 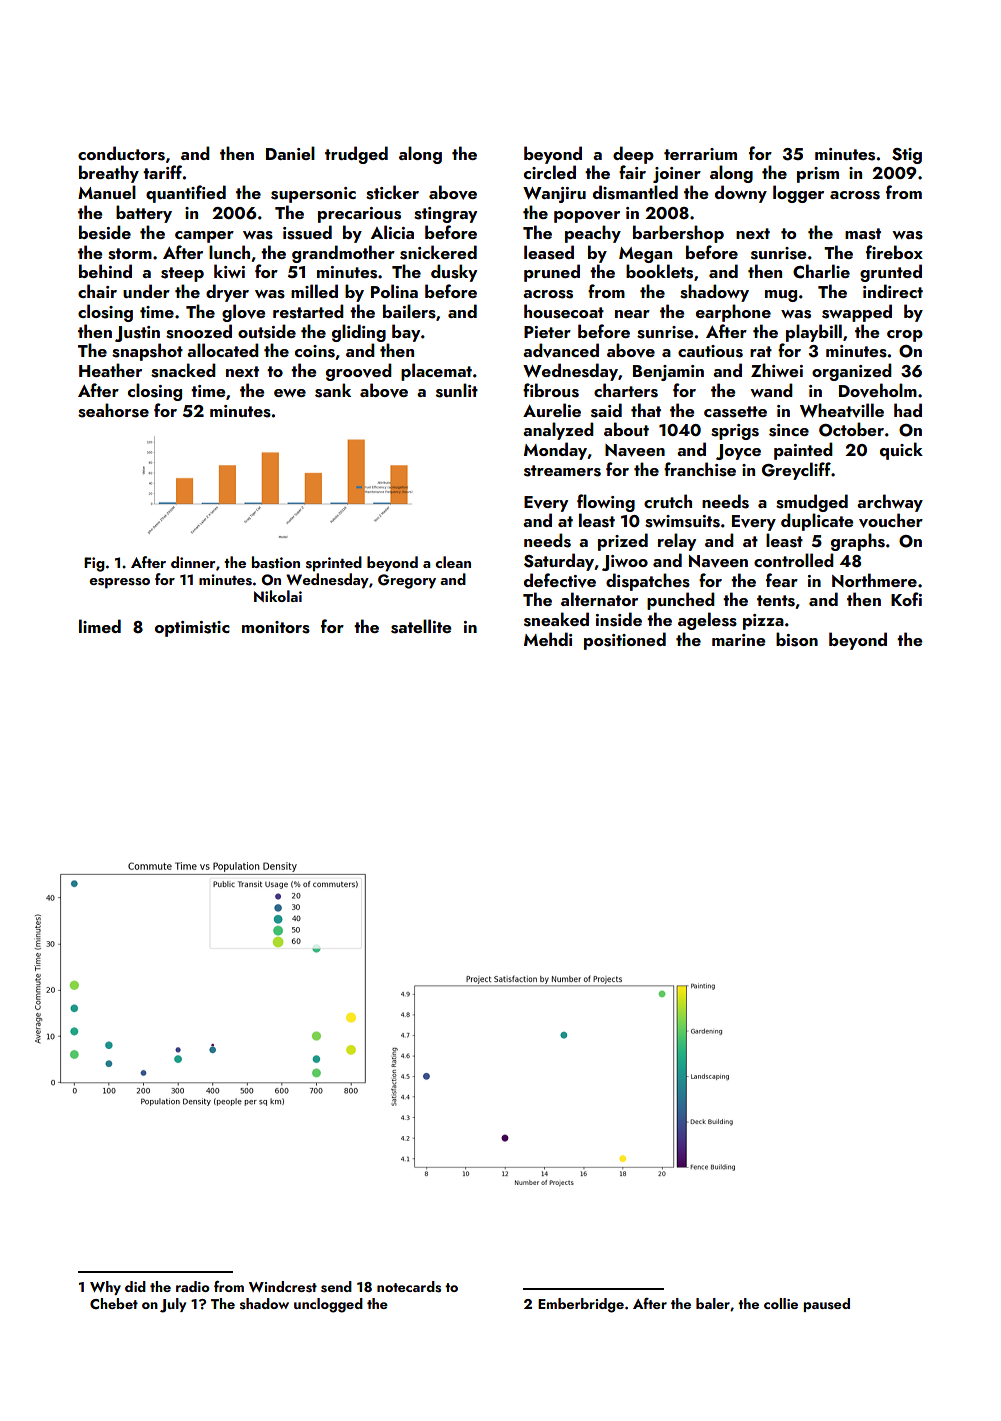 I want to click on Polina, so click(x=394, y=291).
